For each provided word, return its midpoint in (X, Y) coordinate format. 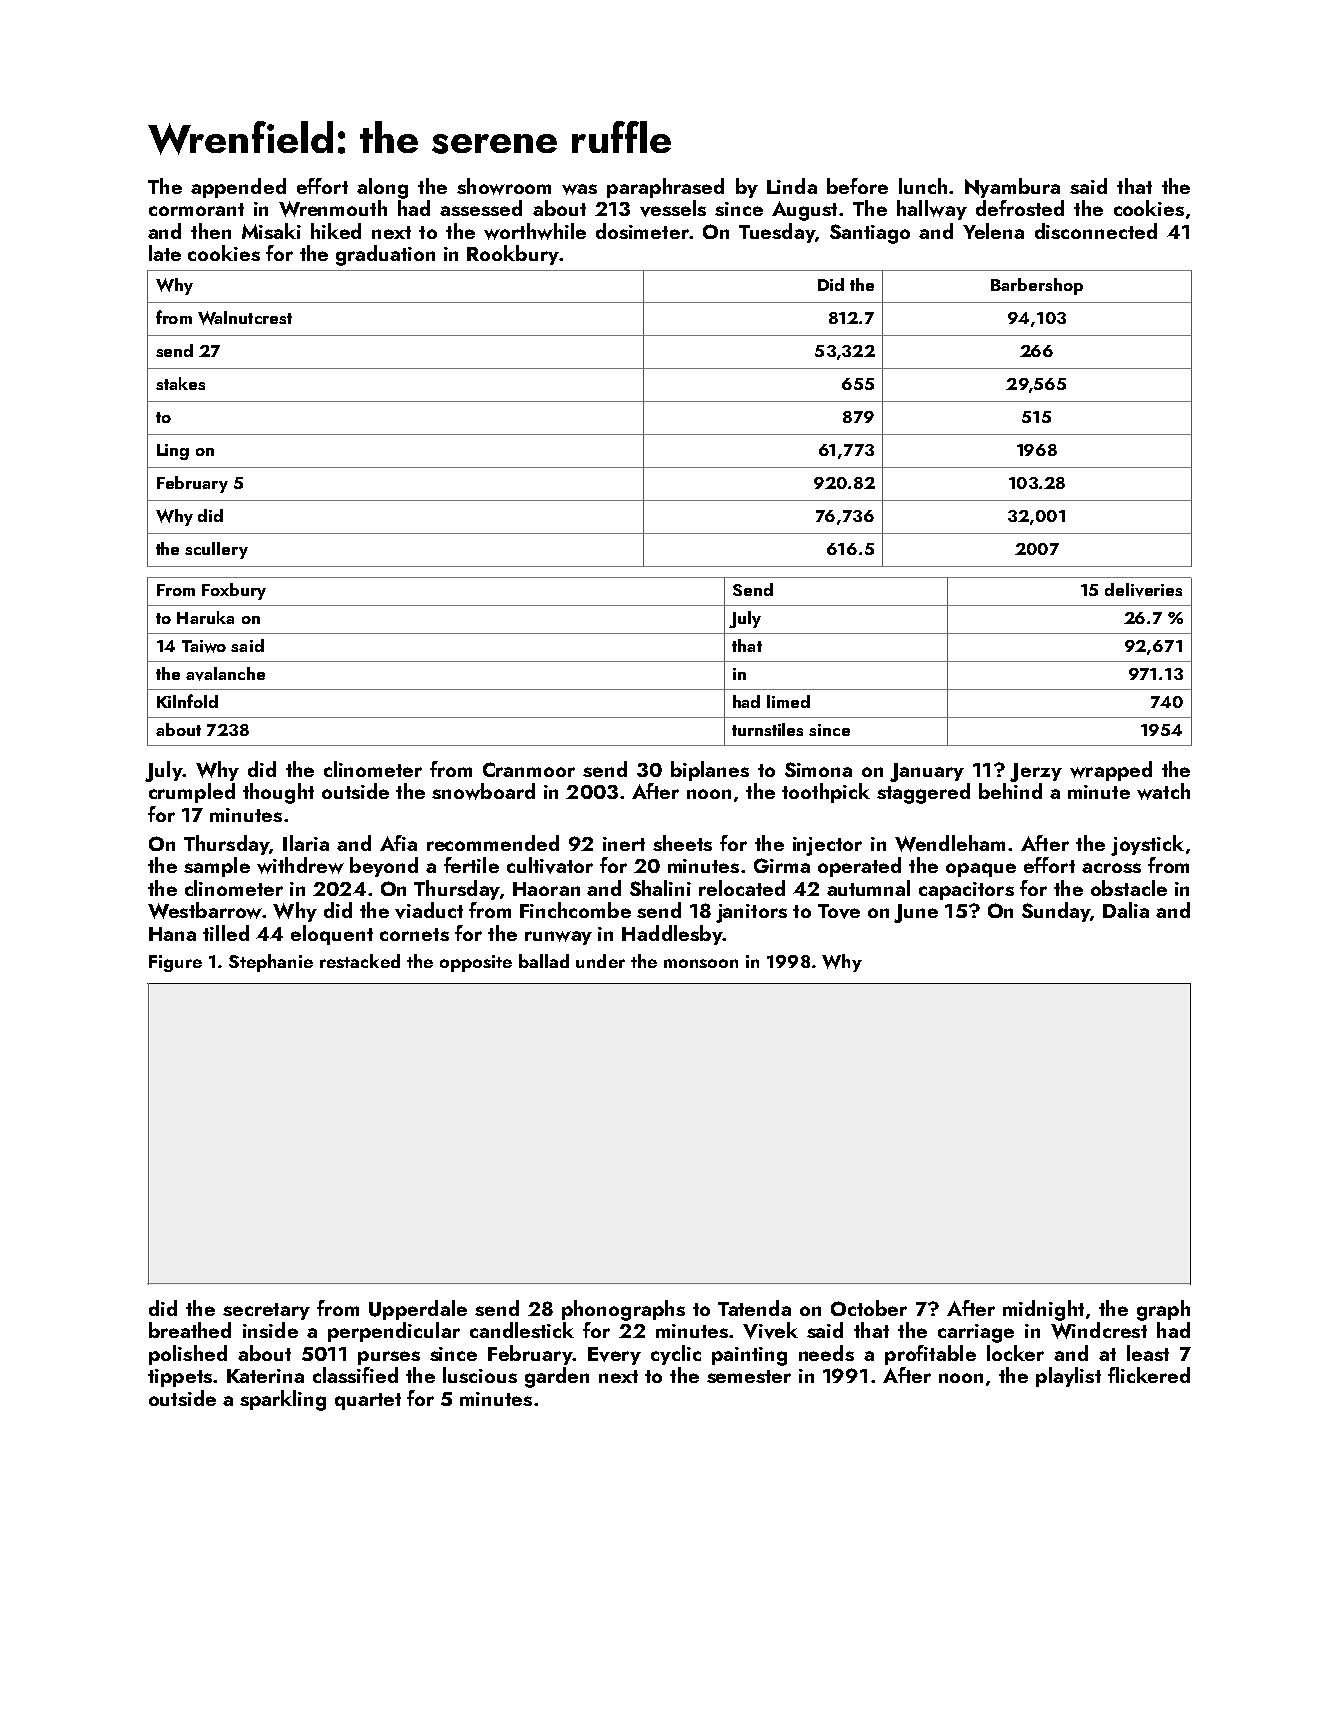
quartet (368, 1401)
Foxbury (234, 591)
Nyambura (1012, 188)
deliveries (1143, 590)
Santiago (870, 234)
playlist (1068, 1377)
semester (749, 1376)
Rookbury (513, 255)
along (382, 188)
